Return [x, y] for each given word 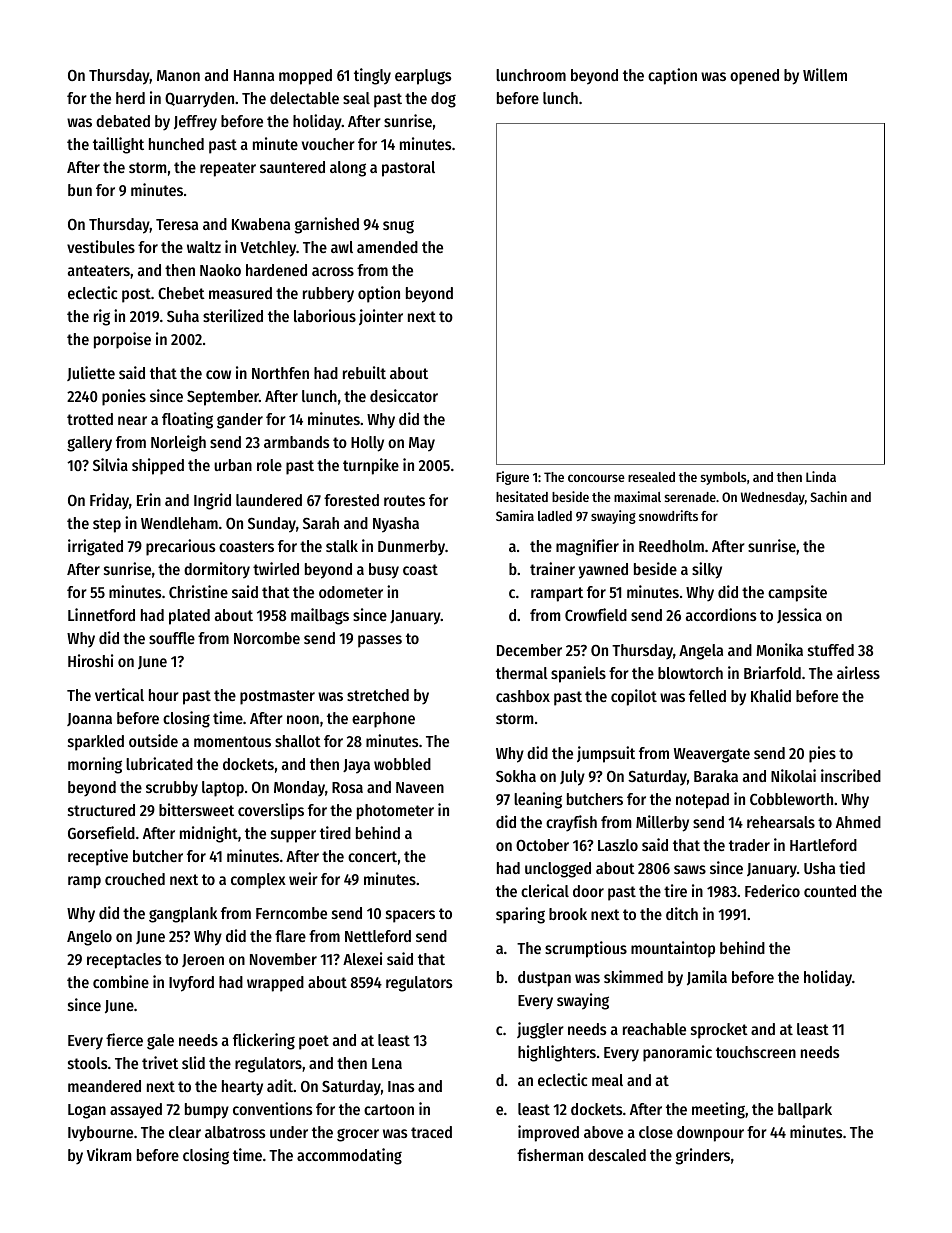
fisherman [550, 1154]
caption [672, 76]
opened [754, 77]
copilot [634, 697]
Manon [178, 75]
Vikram [109, 1154]
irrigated [95, 547]
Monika [779, 649]
